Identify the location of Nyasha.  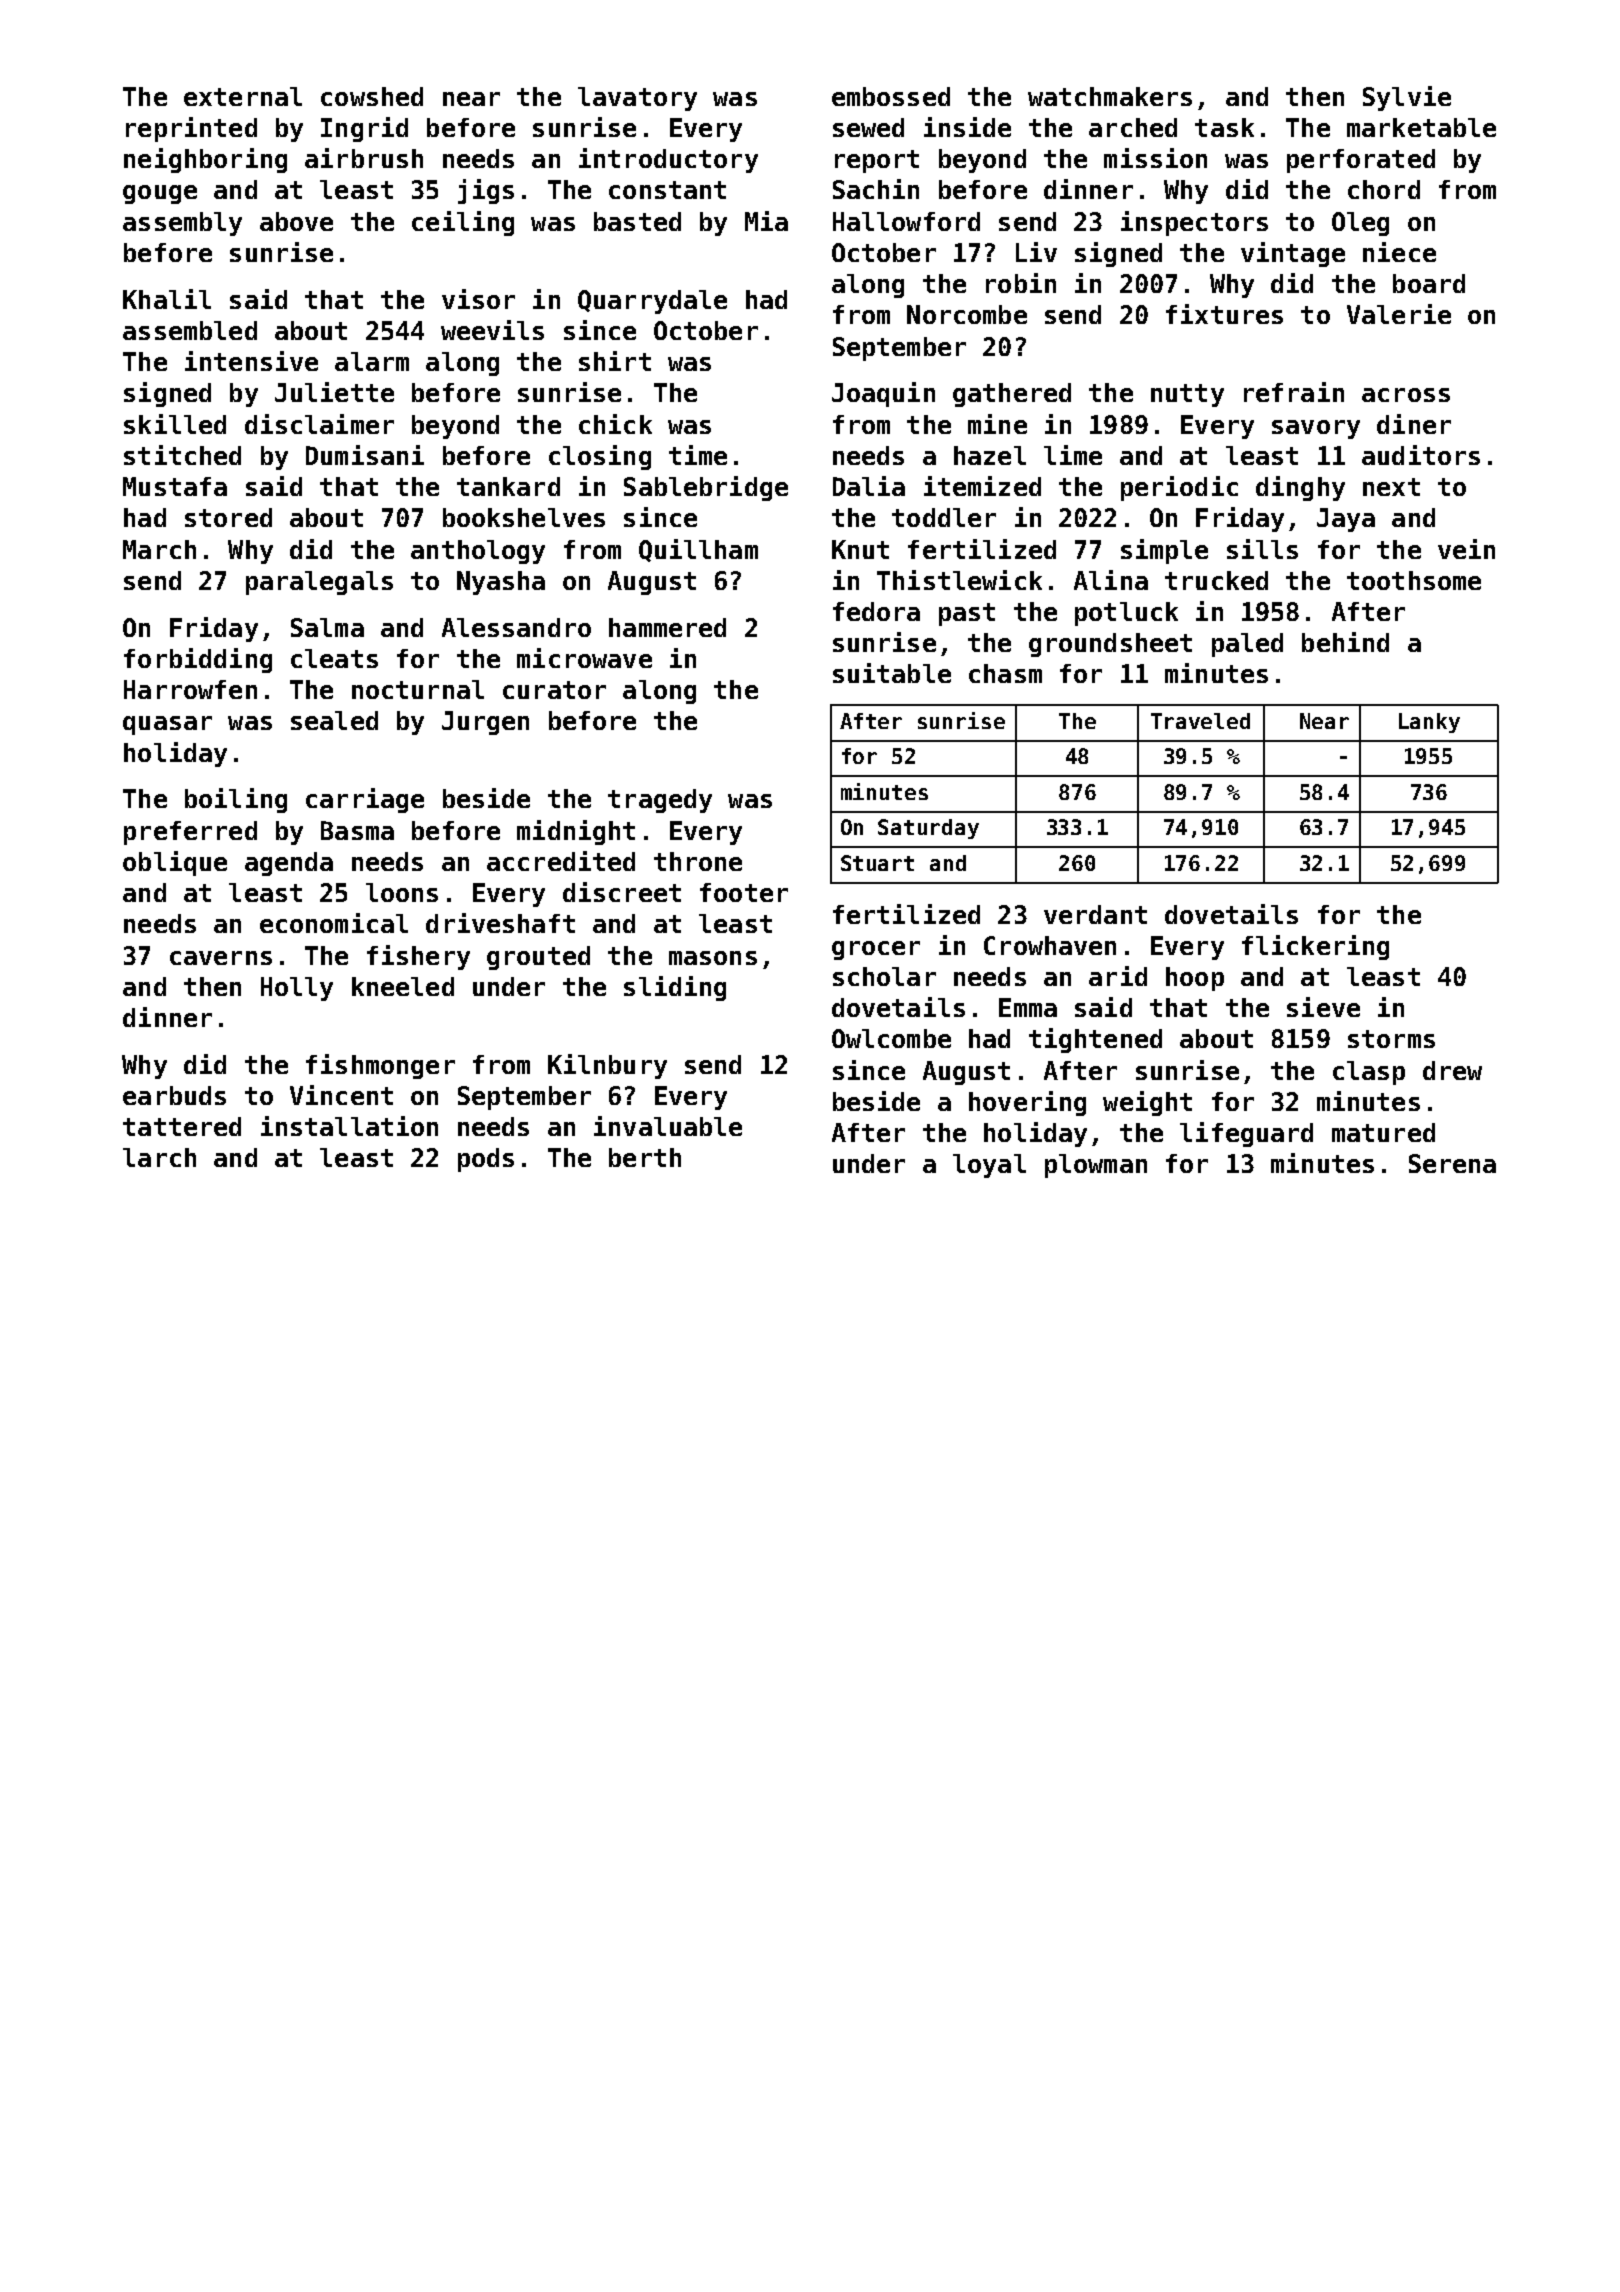
(501, 583).
